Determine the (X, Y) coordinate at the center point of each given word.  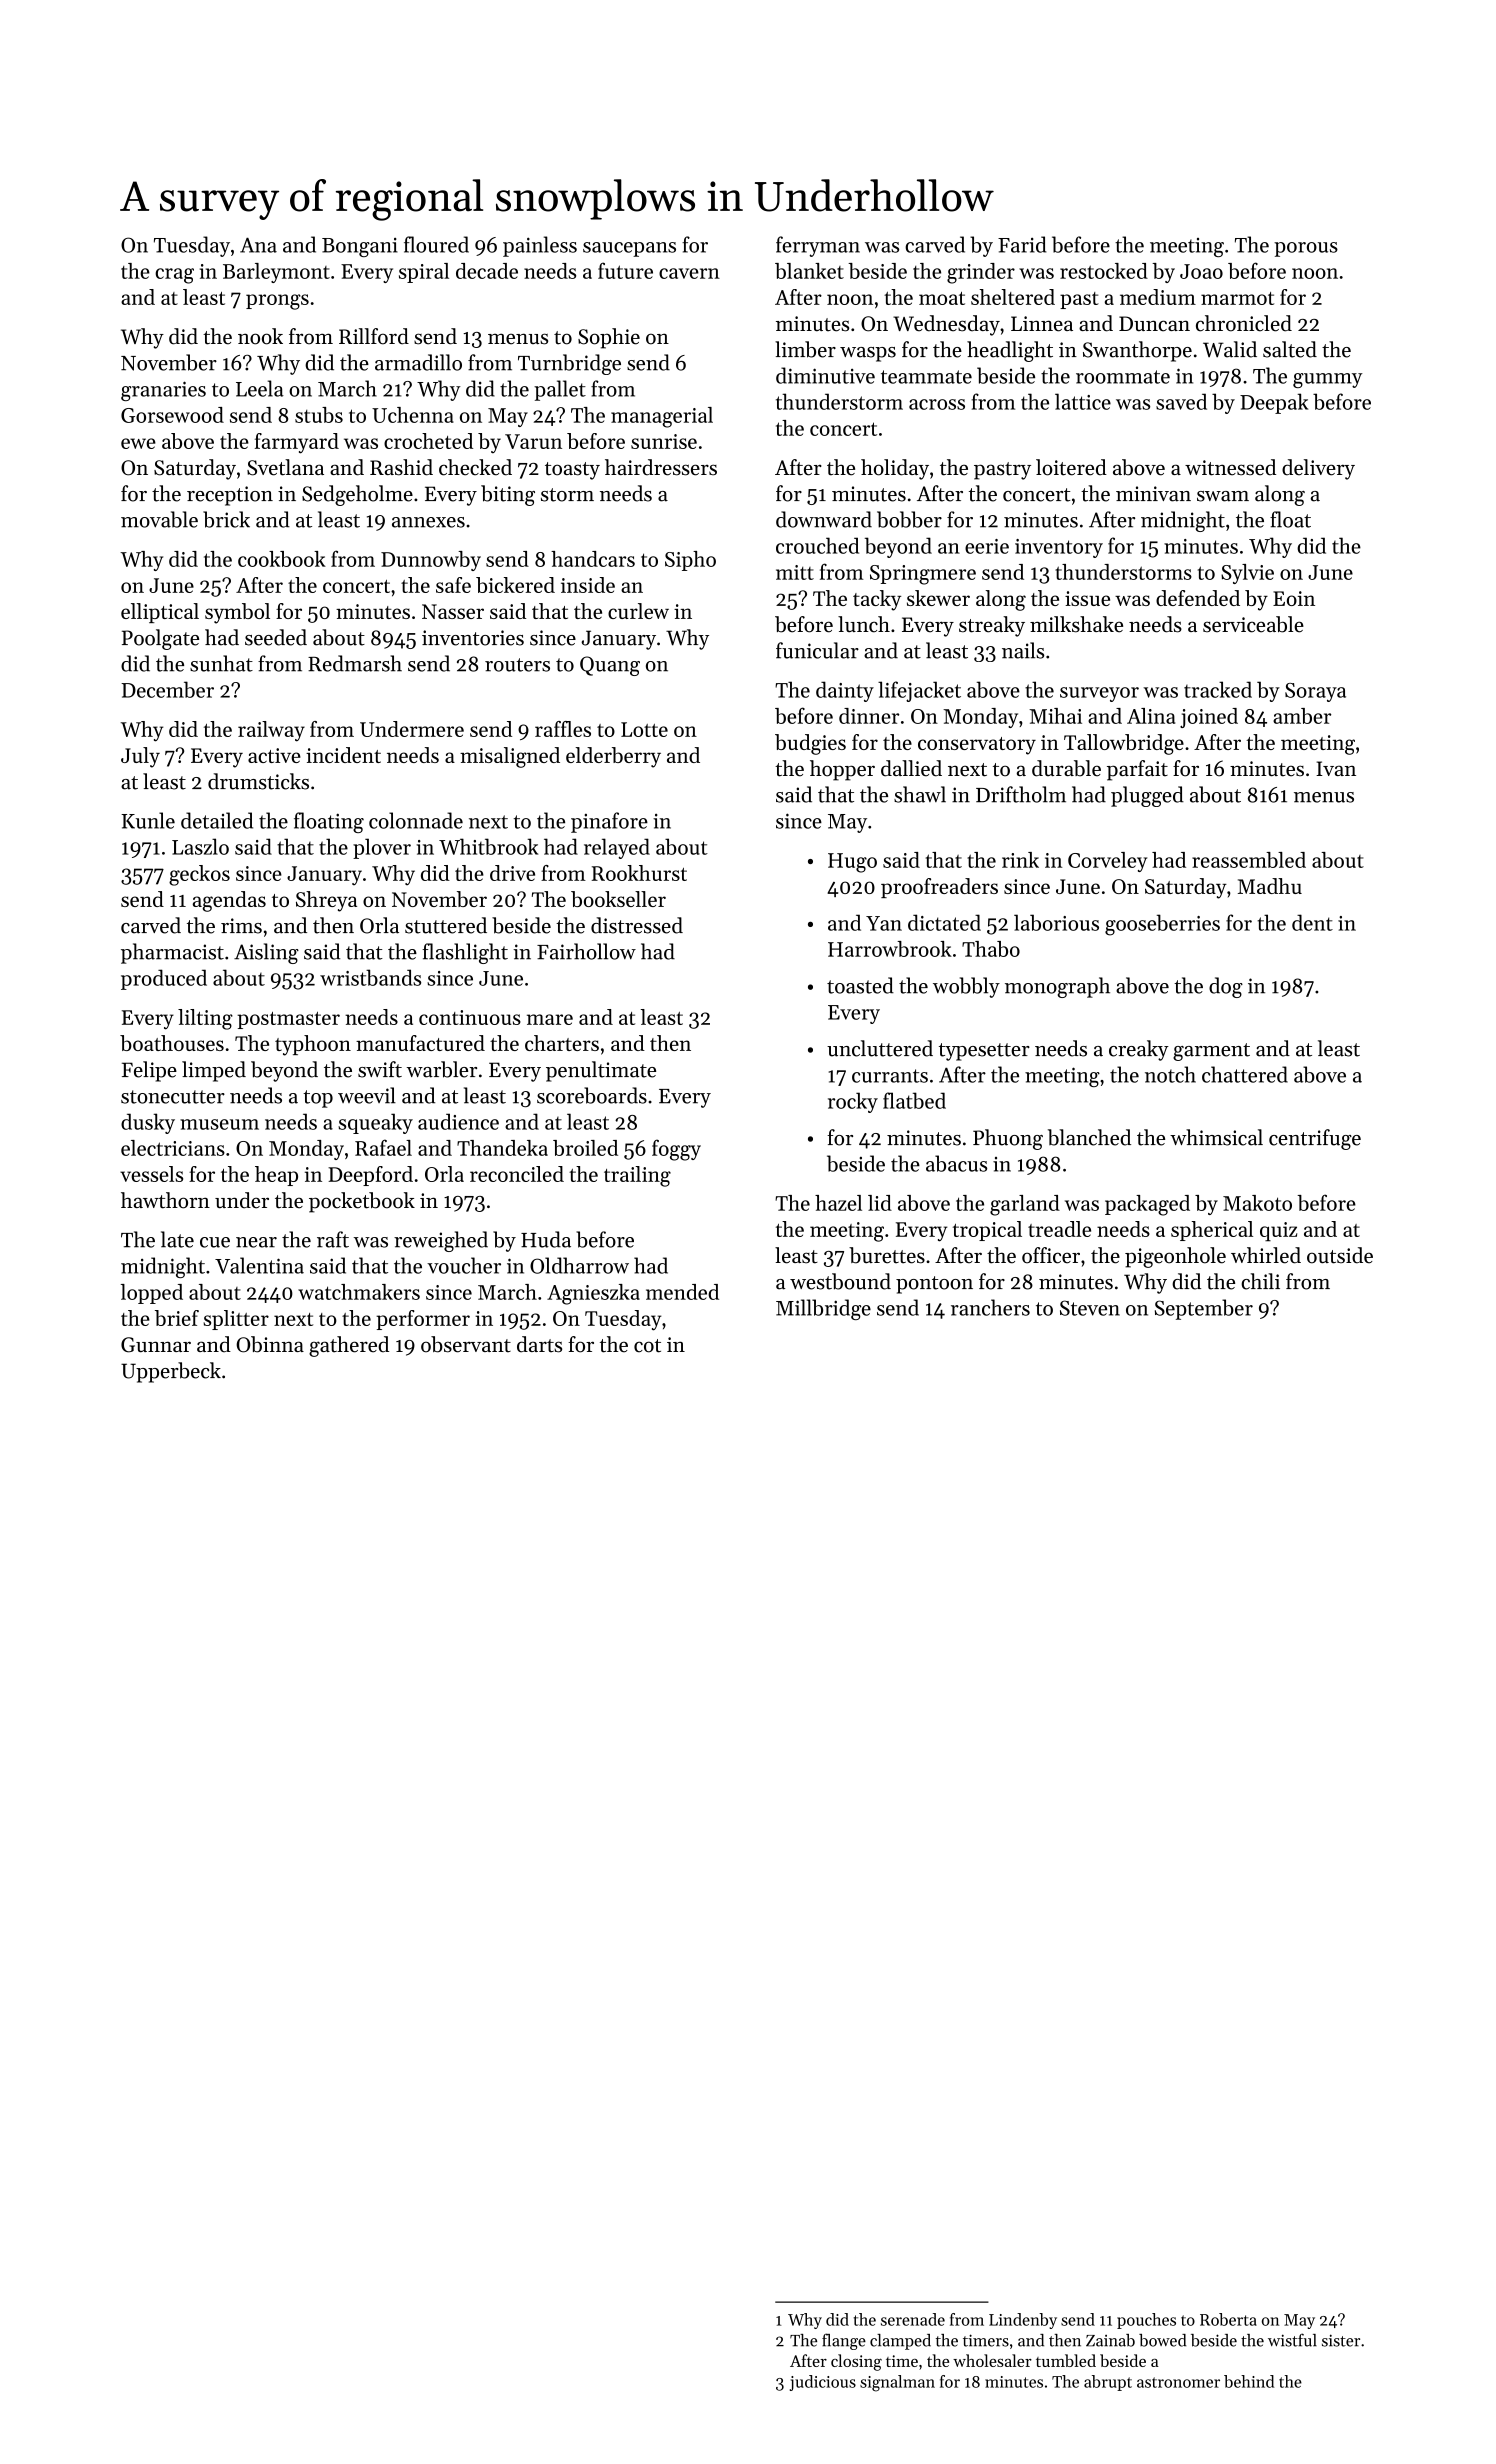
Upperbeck (171, 1372)
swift (380, 1069)
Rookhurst (639, 873)
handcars (593, 559)
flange (844, 2341)
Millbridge (823, 1309)
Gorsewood (172, 415)
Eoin (1294, 598)
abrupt (1108, 2383)
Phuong (1008, 1139)
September (1204, 1309)
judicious (823, 2383)
